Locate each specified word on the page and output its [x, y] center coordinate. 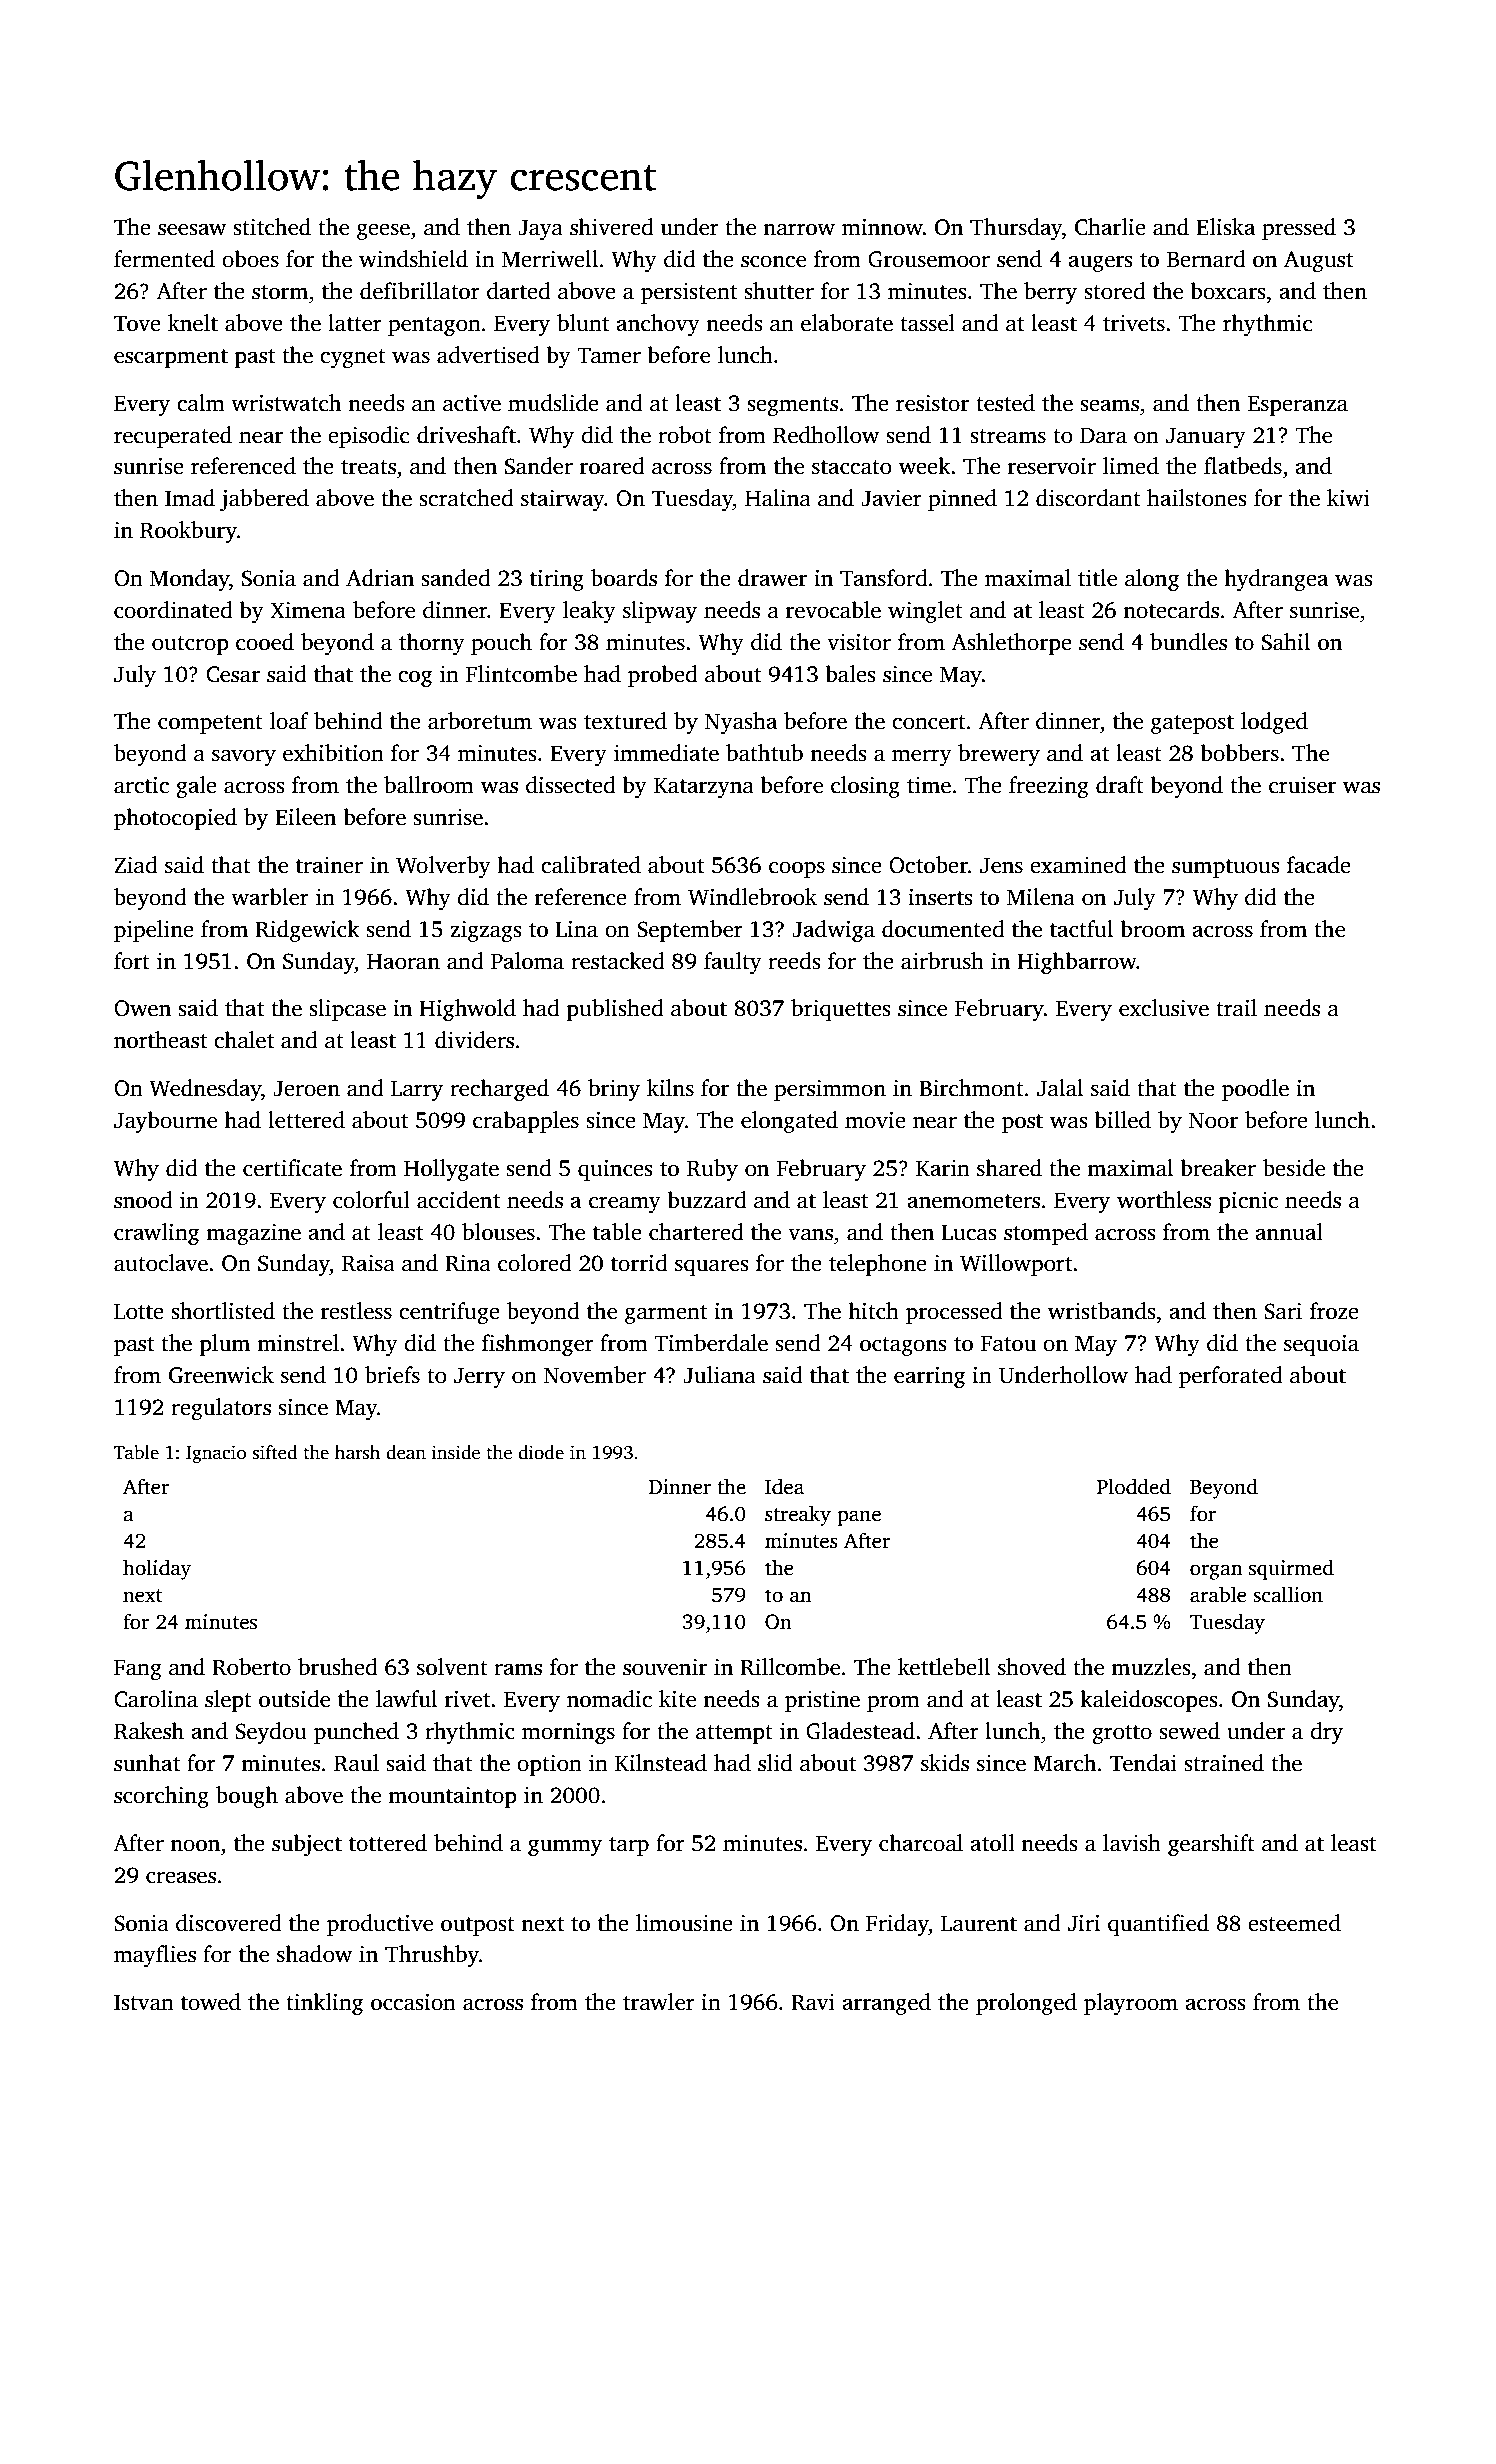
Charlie [1110, 227]
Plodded [1134, 1486]
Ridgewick [307, 931]
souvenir [665, 1667]
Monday [189, 580]
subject [307, 1845]
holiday [157, 1569]
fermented [164, 259]
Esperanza [1298, 406]
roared [612, 466]
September [690, 931]
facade [1319, 865]
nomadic [609, 1699]
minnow [882, 227]
